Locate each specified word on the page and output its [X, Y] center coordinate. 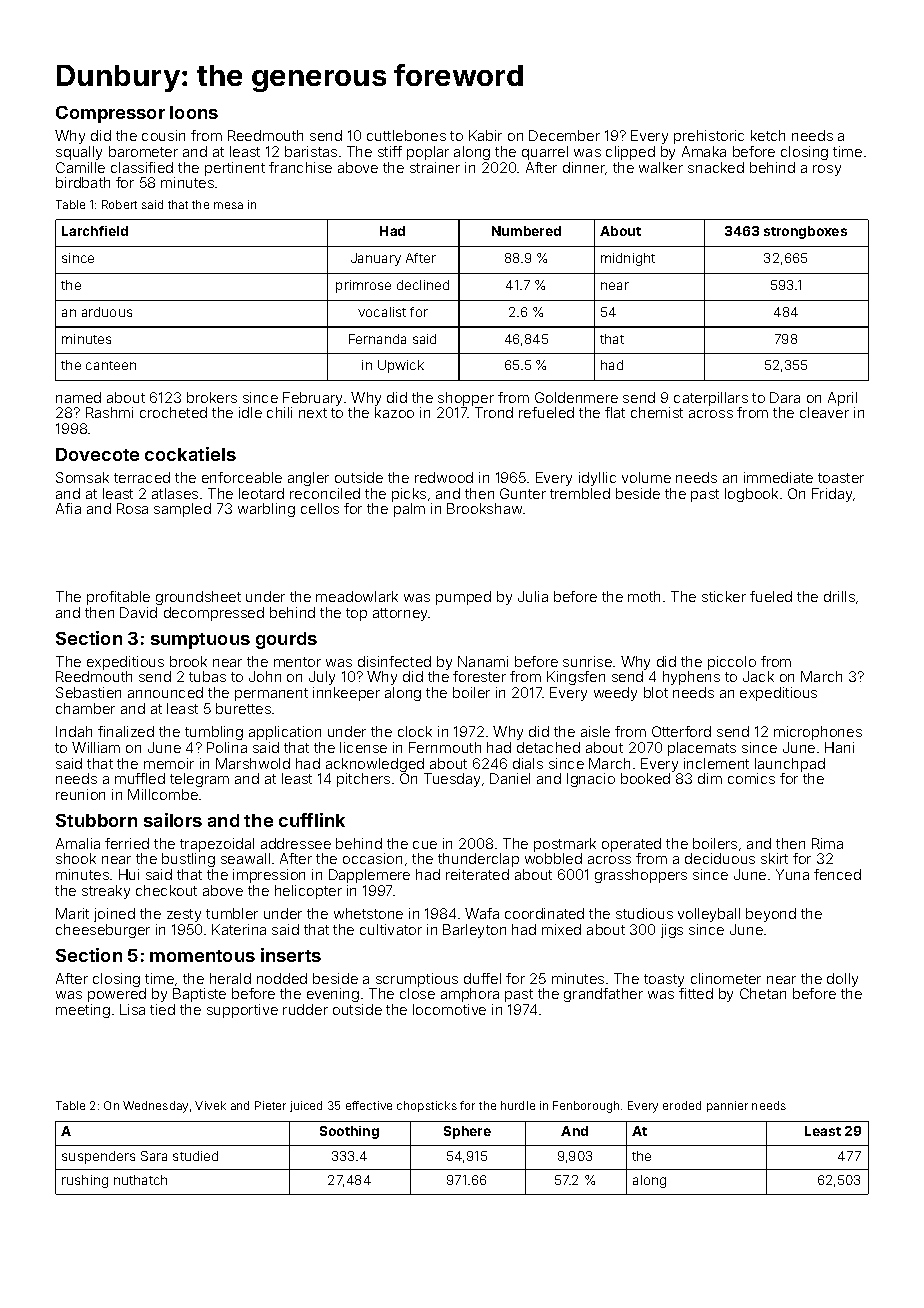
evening [333, 995]
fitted [696, 993]
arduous [107, 312]
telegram [199, 780]
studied [195, 1156]
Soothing [349, 1132]
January [376, 259]
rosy [827, 170]
